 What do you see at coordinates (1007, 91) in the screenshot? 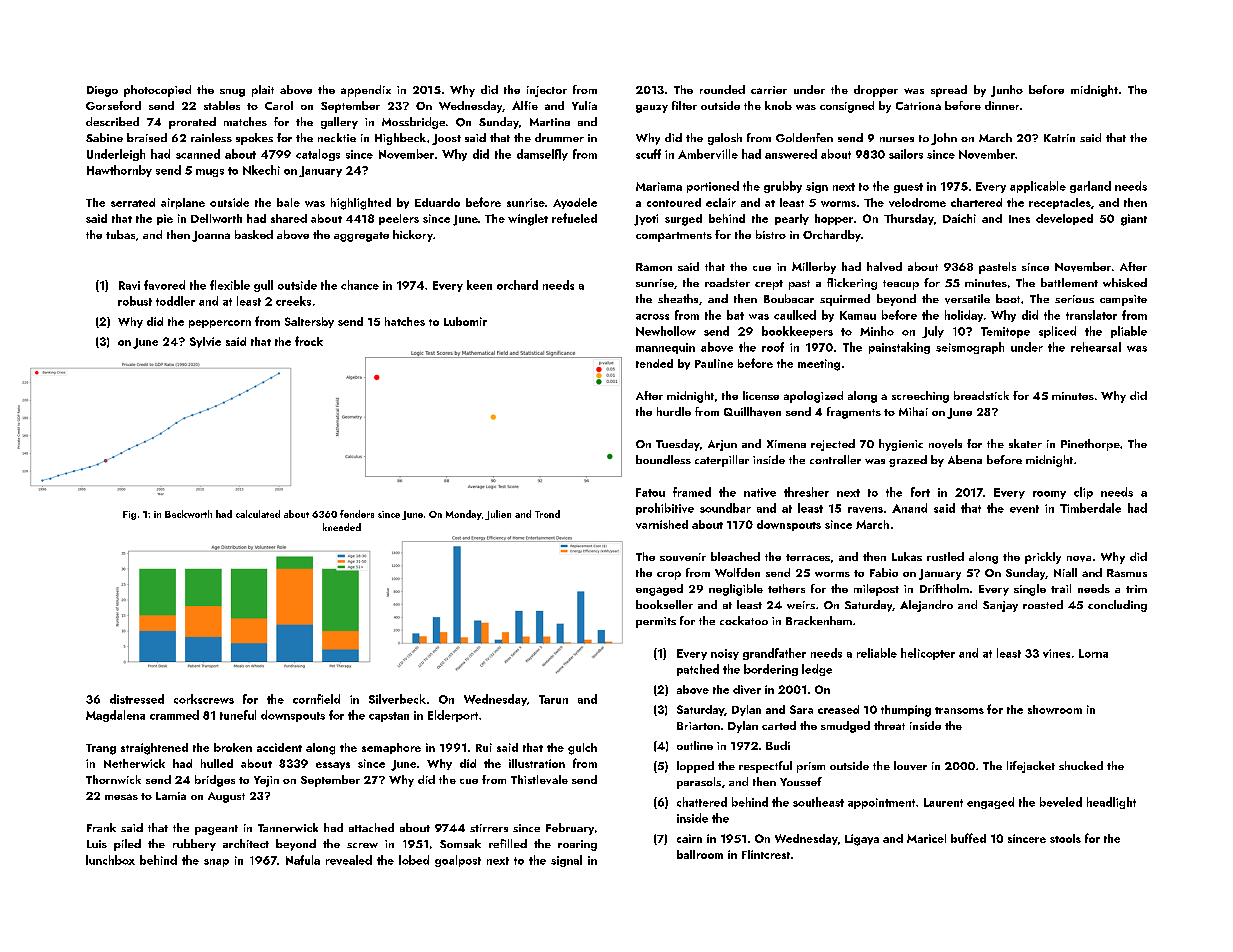
I see `Junho` at bounding box center [1007, 91].
